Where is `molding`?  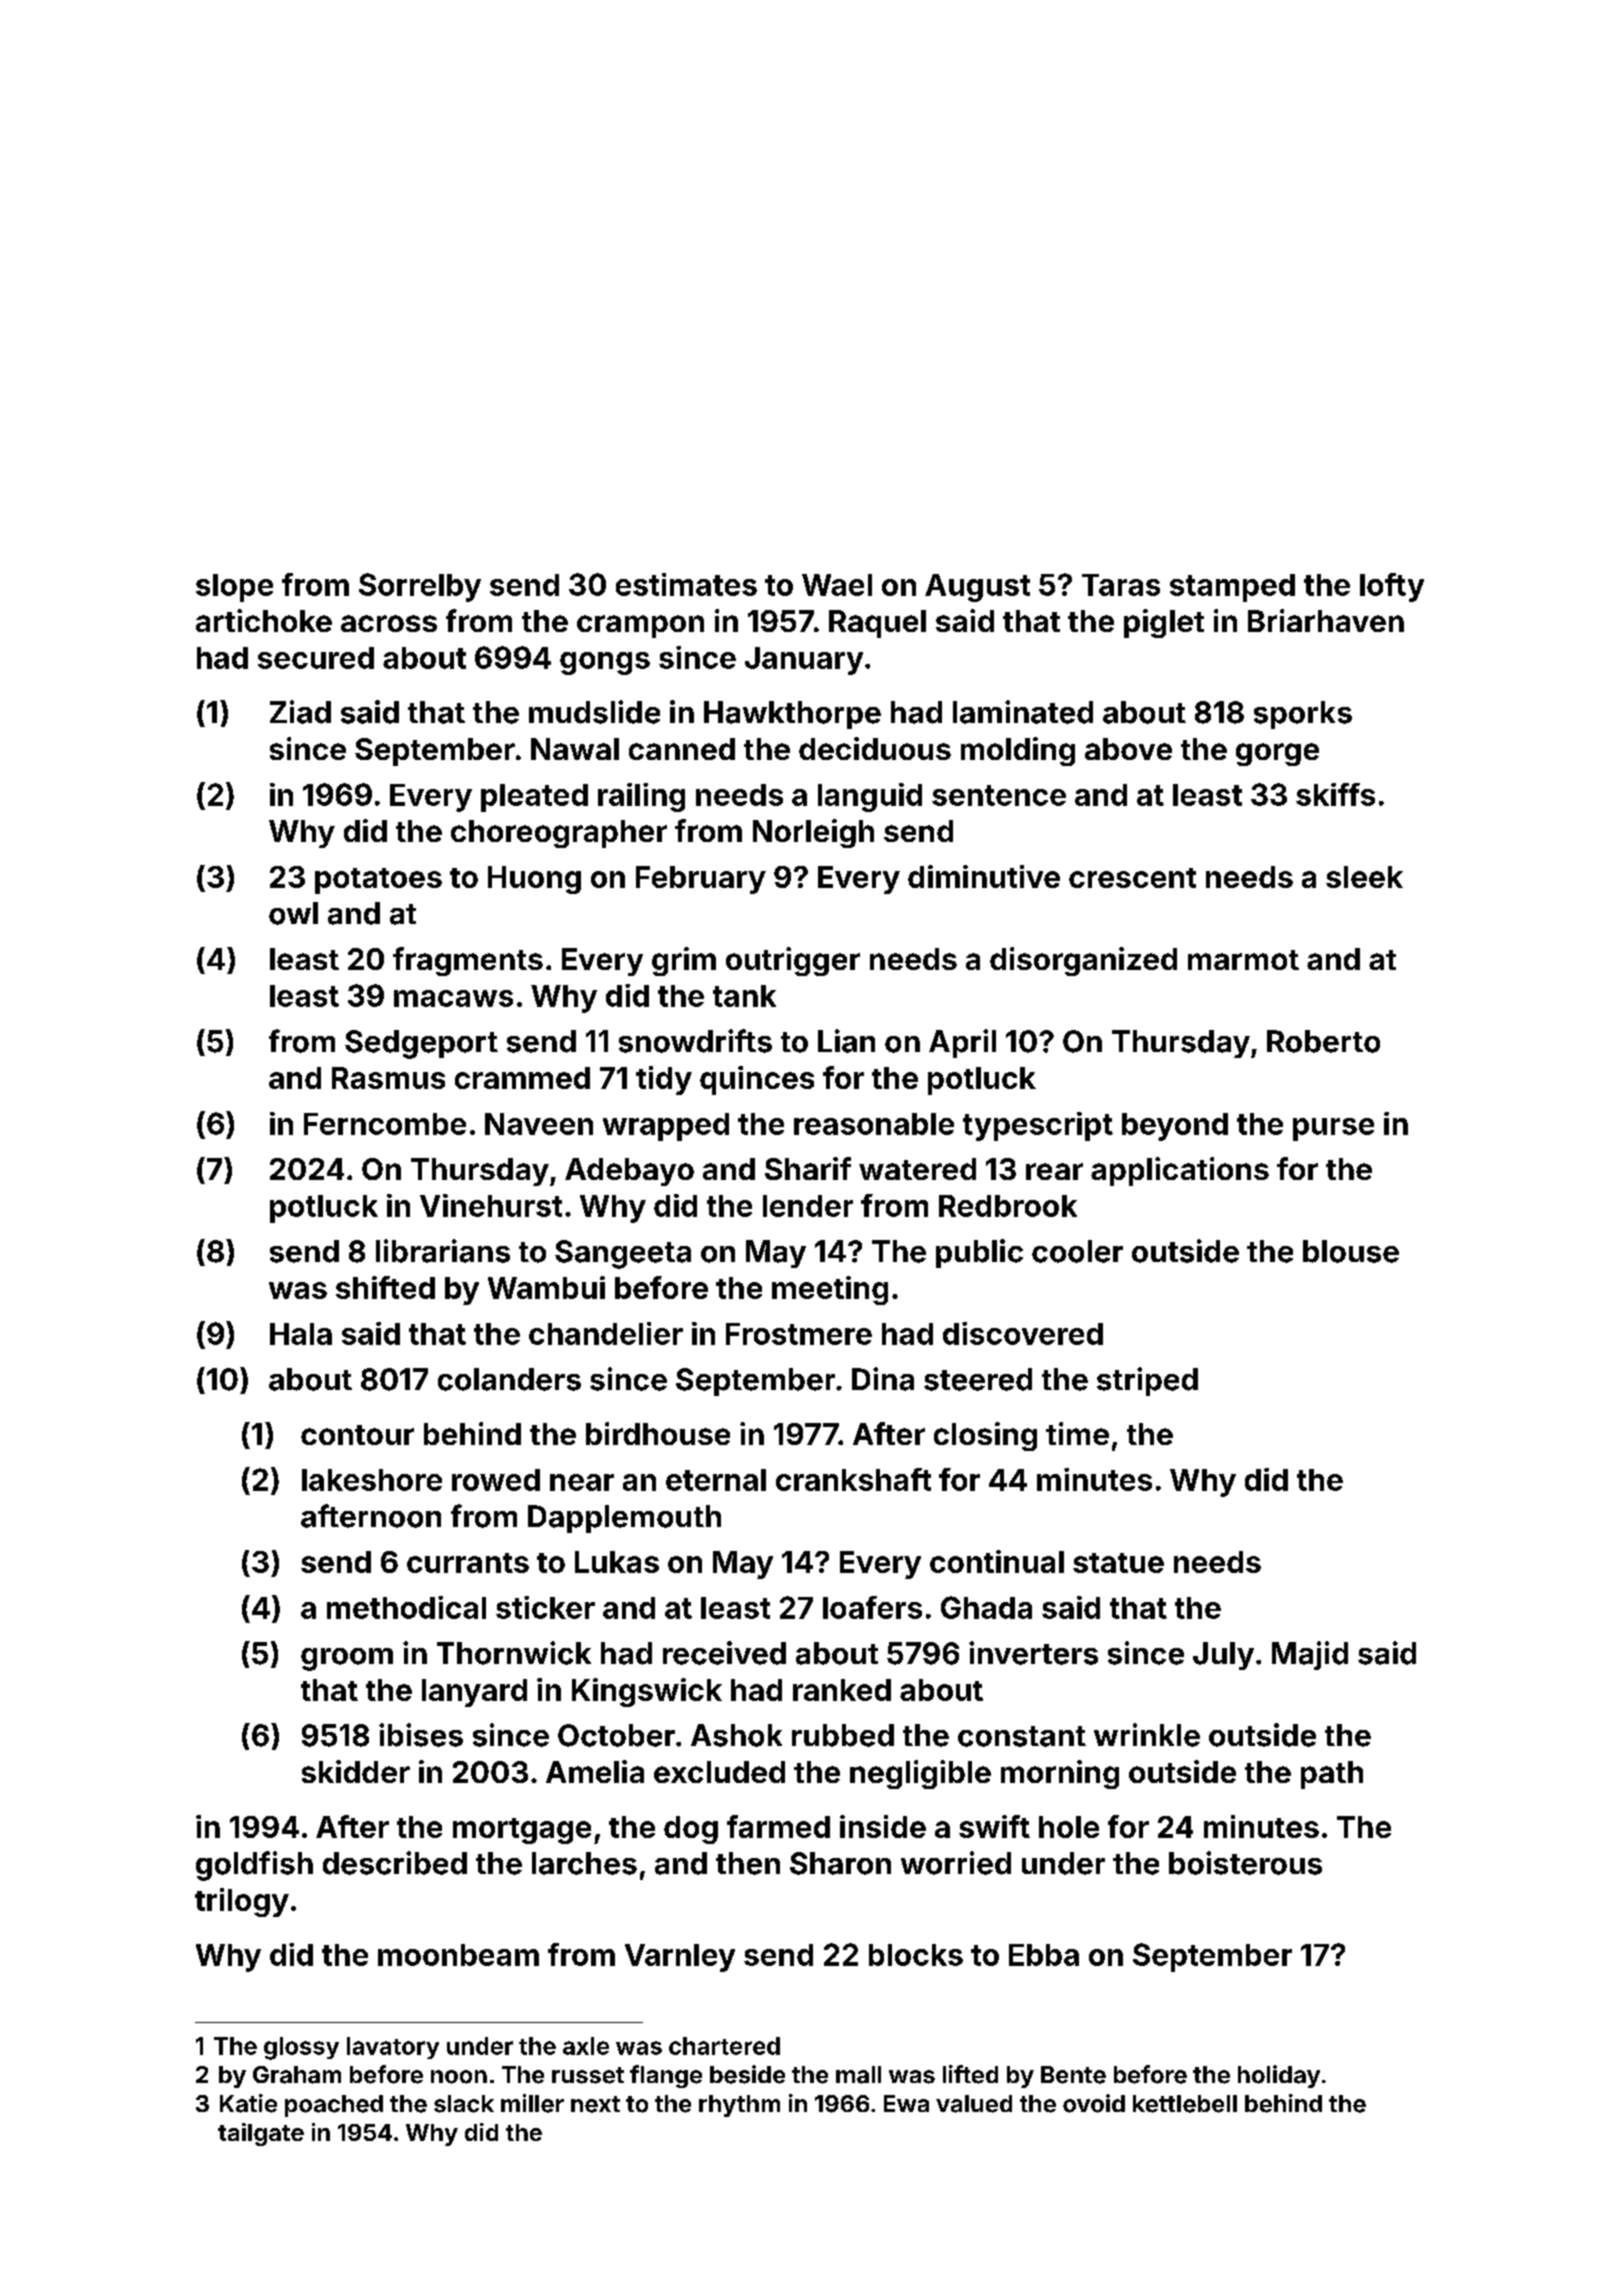
molding is located at coordinates (1018, 751).
